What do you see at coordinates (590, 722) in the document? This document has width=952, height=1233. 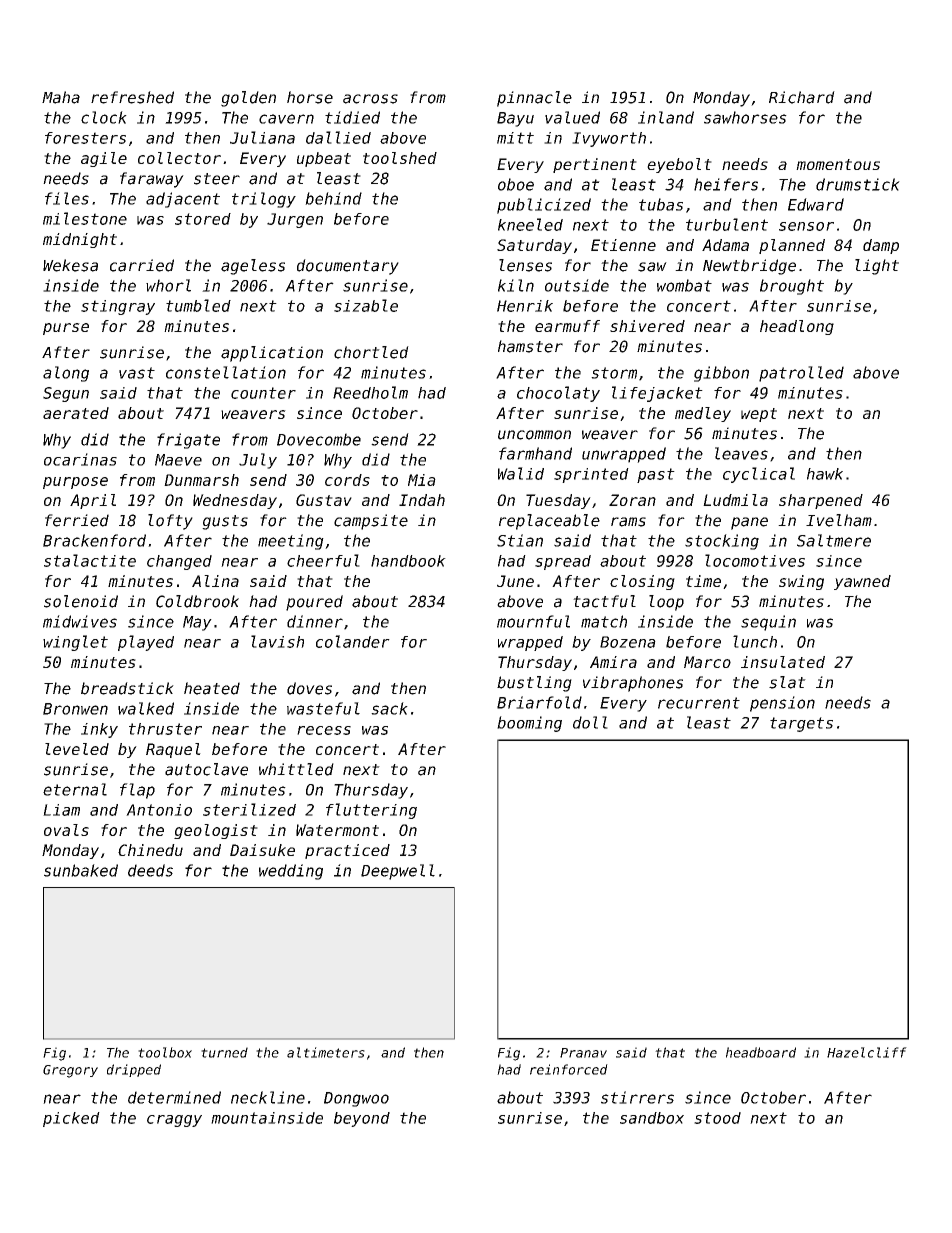 I see `doll` at bounding box center [590, 722].
